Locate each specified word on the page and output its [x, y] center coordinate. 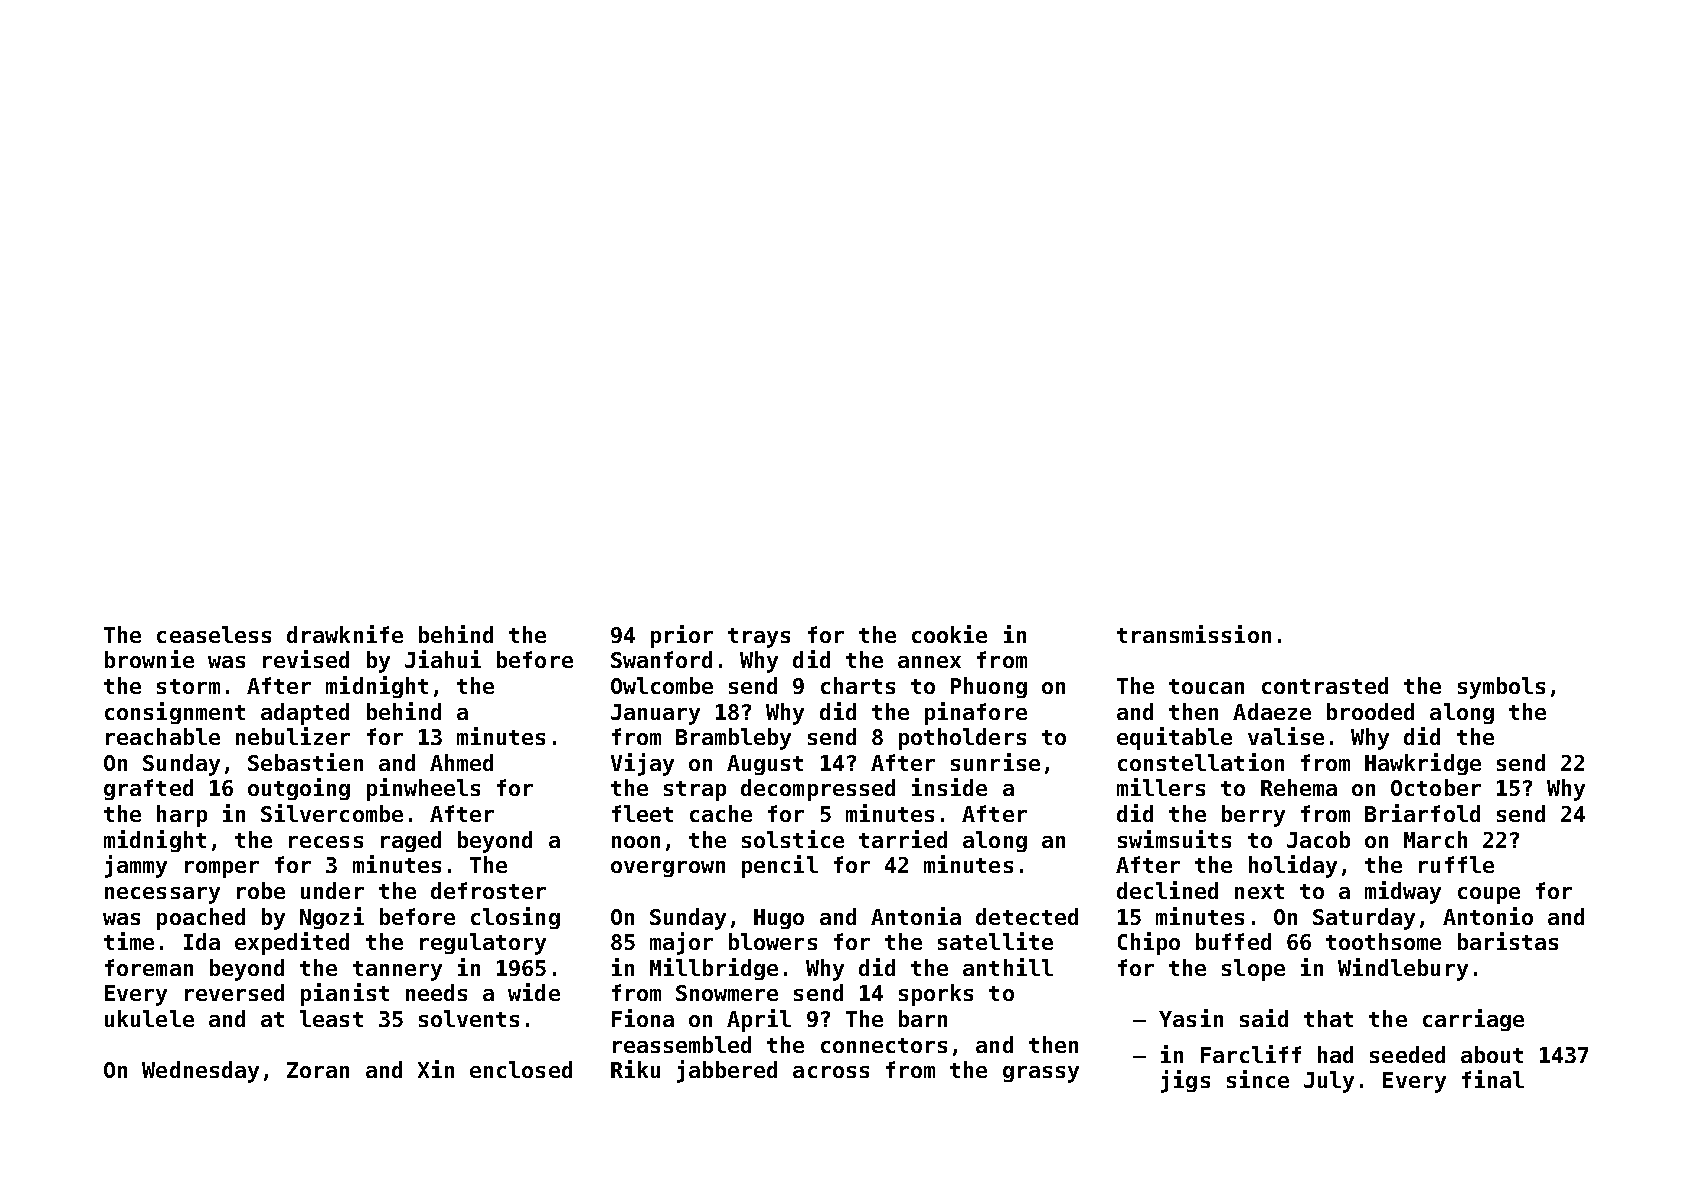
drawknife [345, 634]
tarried [903, 839]
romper [222, 869]
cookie [949, 634]
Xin [436, 1069]
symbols [1501, 688]
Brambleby [733, 739]
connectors [884, 1045]
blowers [773, 941]
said [1264, 1018]
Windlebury [1403, 969]
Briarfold [1422, 813]
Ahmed [461, 762]
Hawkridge [1423, 764]
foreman [149, 967]
